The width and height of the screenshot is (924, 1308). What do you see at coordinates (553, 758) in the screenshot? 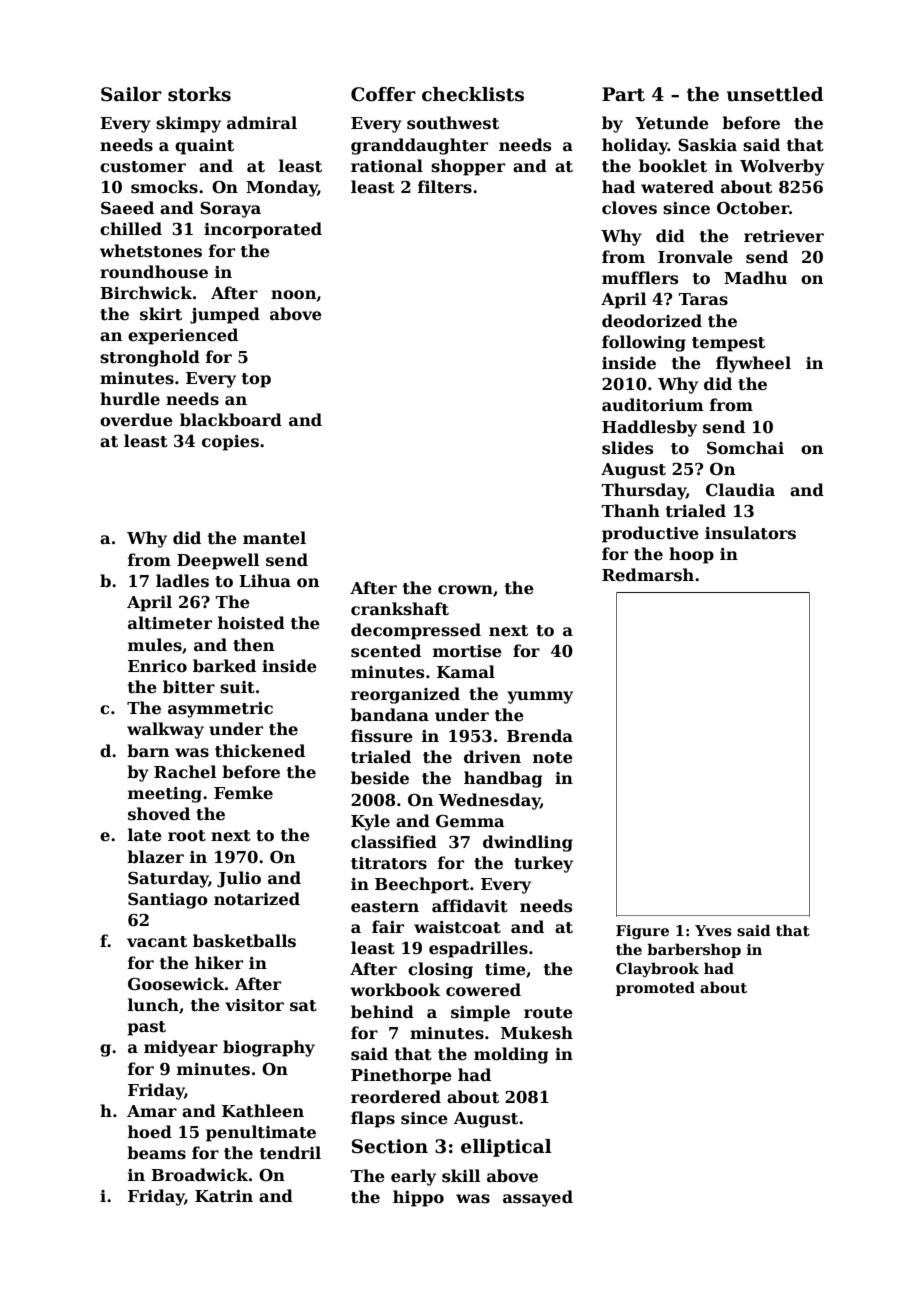
I see `note` at bounding box center [553, 758].
